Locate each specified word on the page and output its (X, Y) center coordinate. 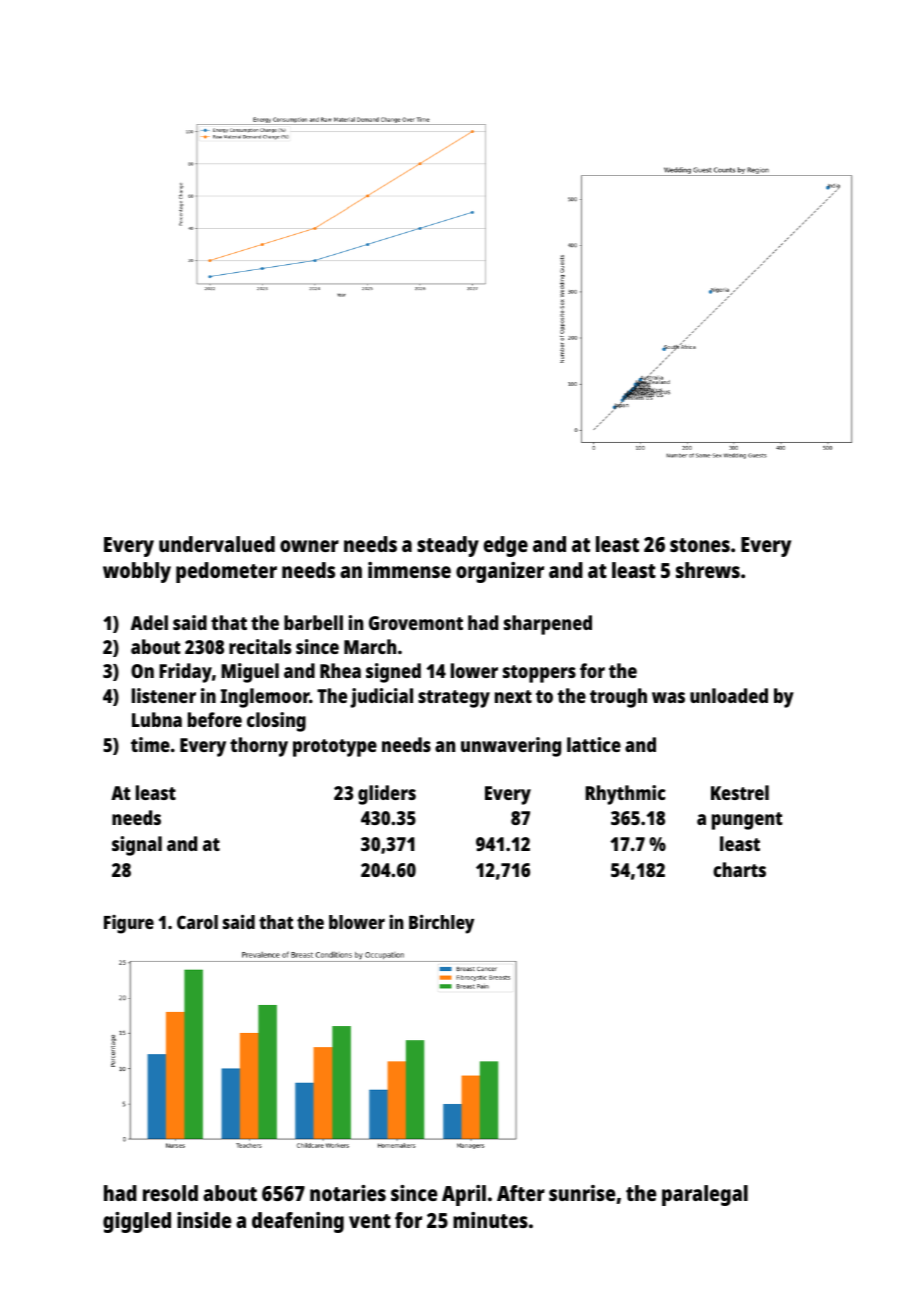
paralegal (705, 1195)
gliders (387, 795)
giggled (137, 1222)
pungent (747, 821)
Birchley (441, 924)
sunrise (582, 1193)
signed (393, 673)
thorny (259, 747)
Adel (149, 622)
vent (370, 1221)
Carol (197, 922)
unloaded (729, 695)
